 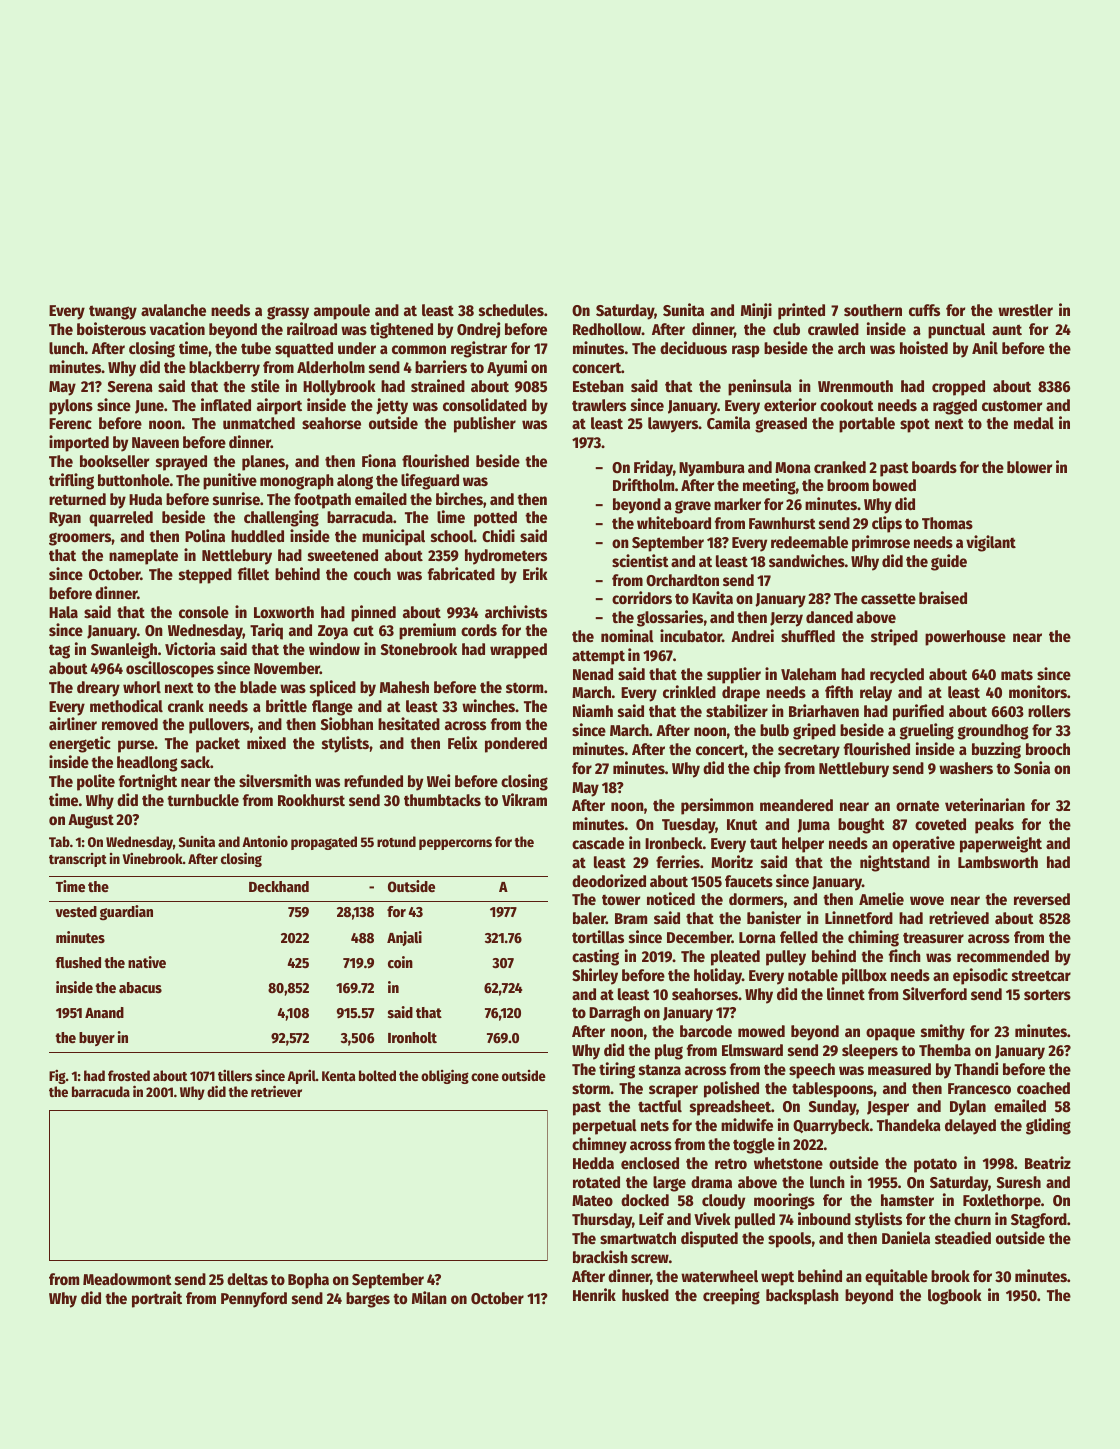 I want to click on Orchardton, so click(x=682, y=580).
